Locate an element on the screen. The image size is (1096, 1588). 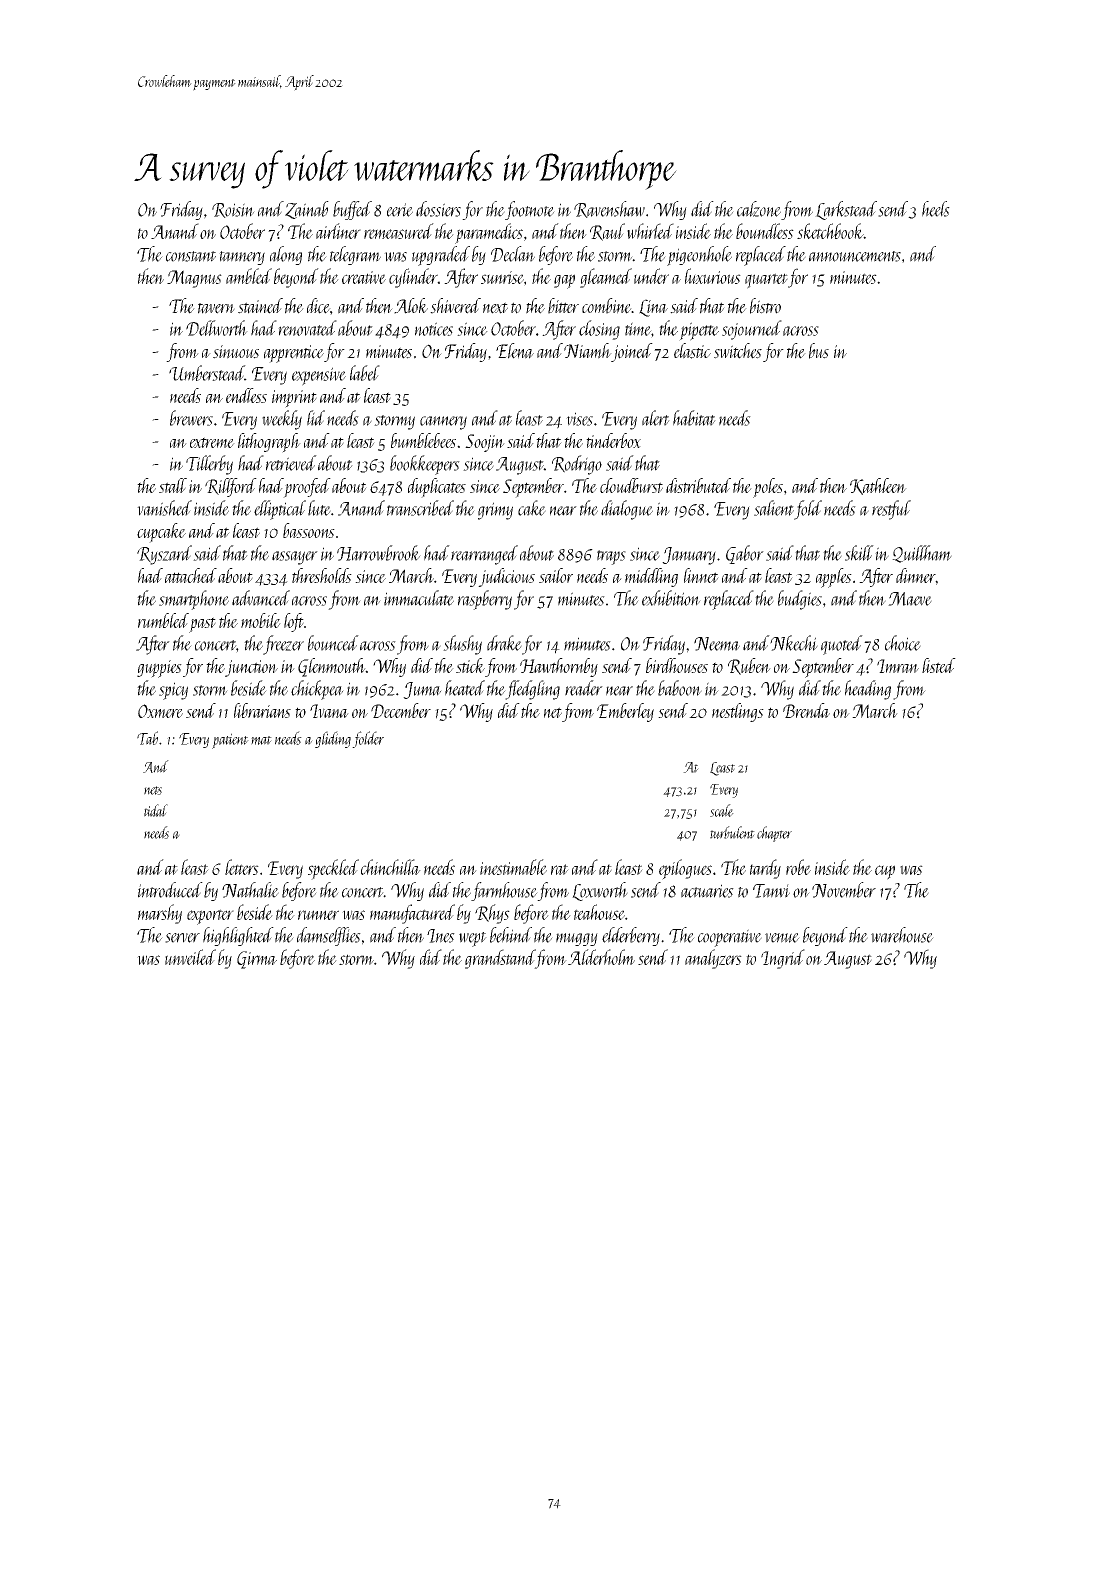
Ravenshaw is located at coordinates (609, 209).
